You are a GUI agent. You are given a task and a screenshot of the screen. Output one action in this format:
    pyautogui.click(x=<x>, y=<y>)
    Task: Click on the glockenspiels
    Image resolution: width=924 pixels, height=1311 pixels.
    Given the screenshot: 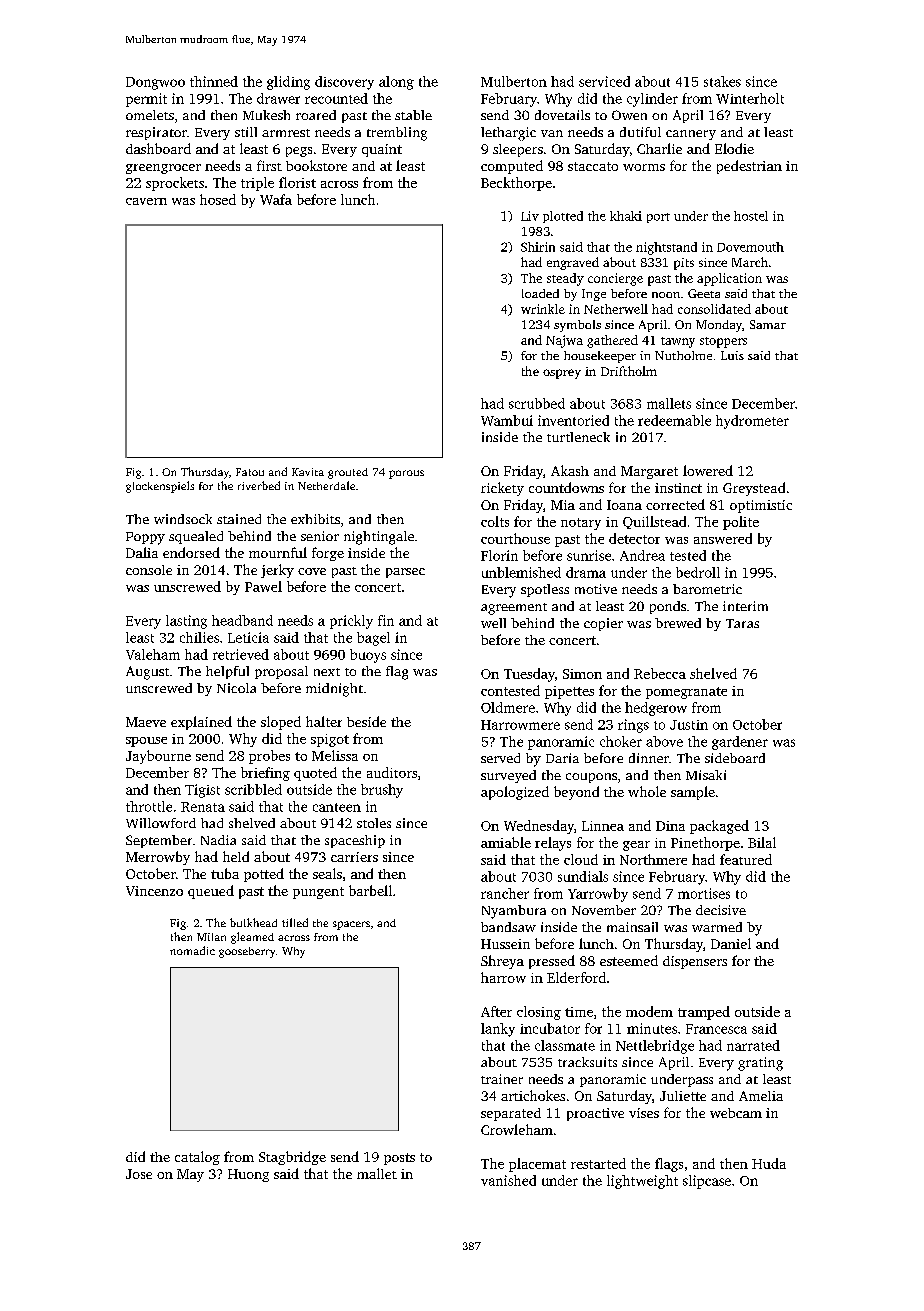 What is the action you would take?
    pyautogui.click(x=160, y=487)
